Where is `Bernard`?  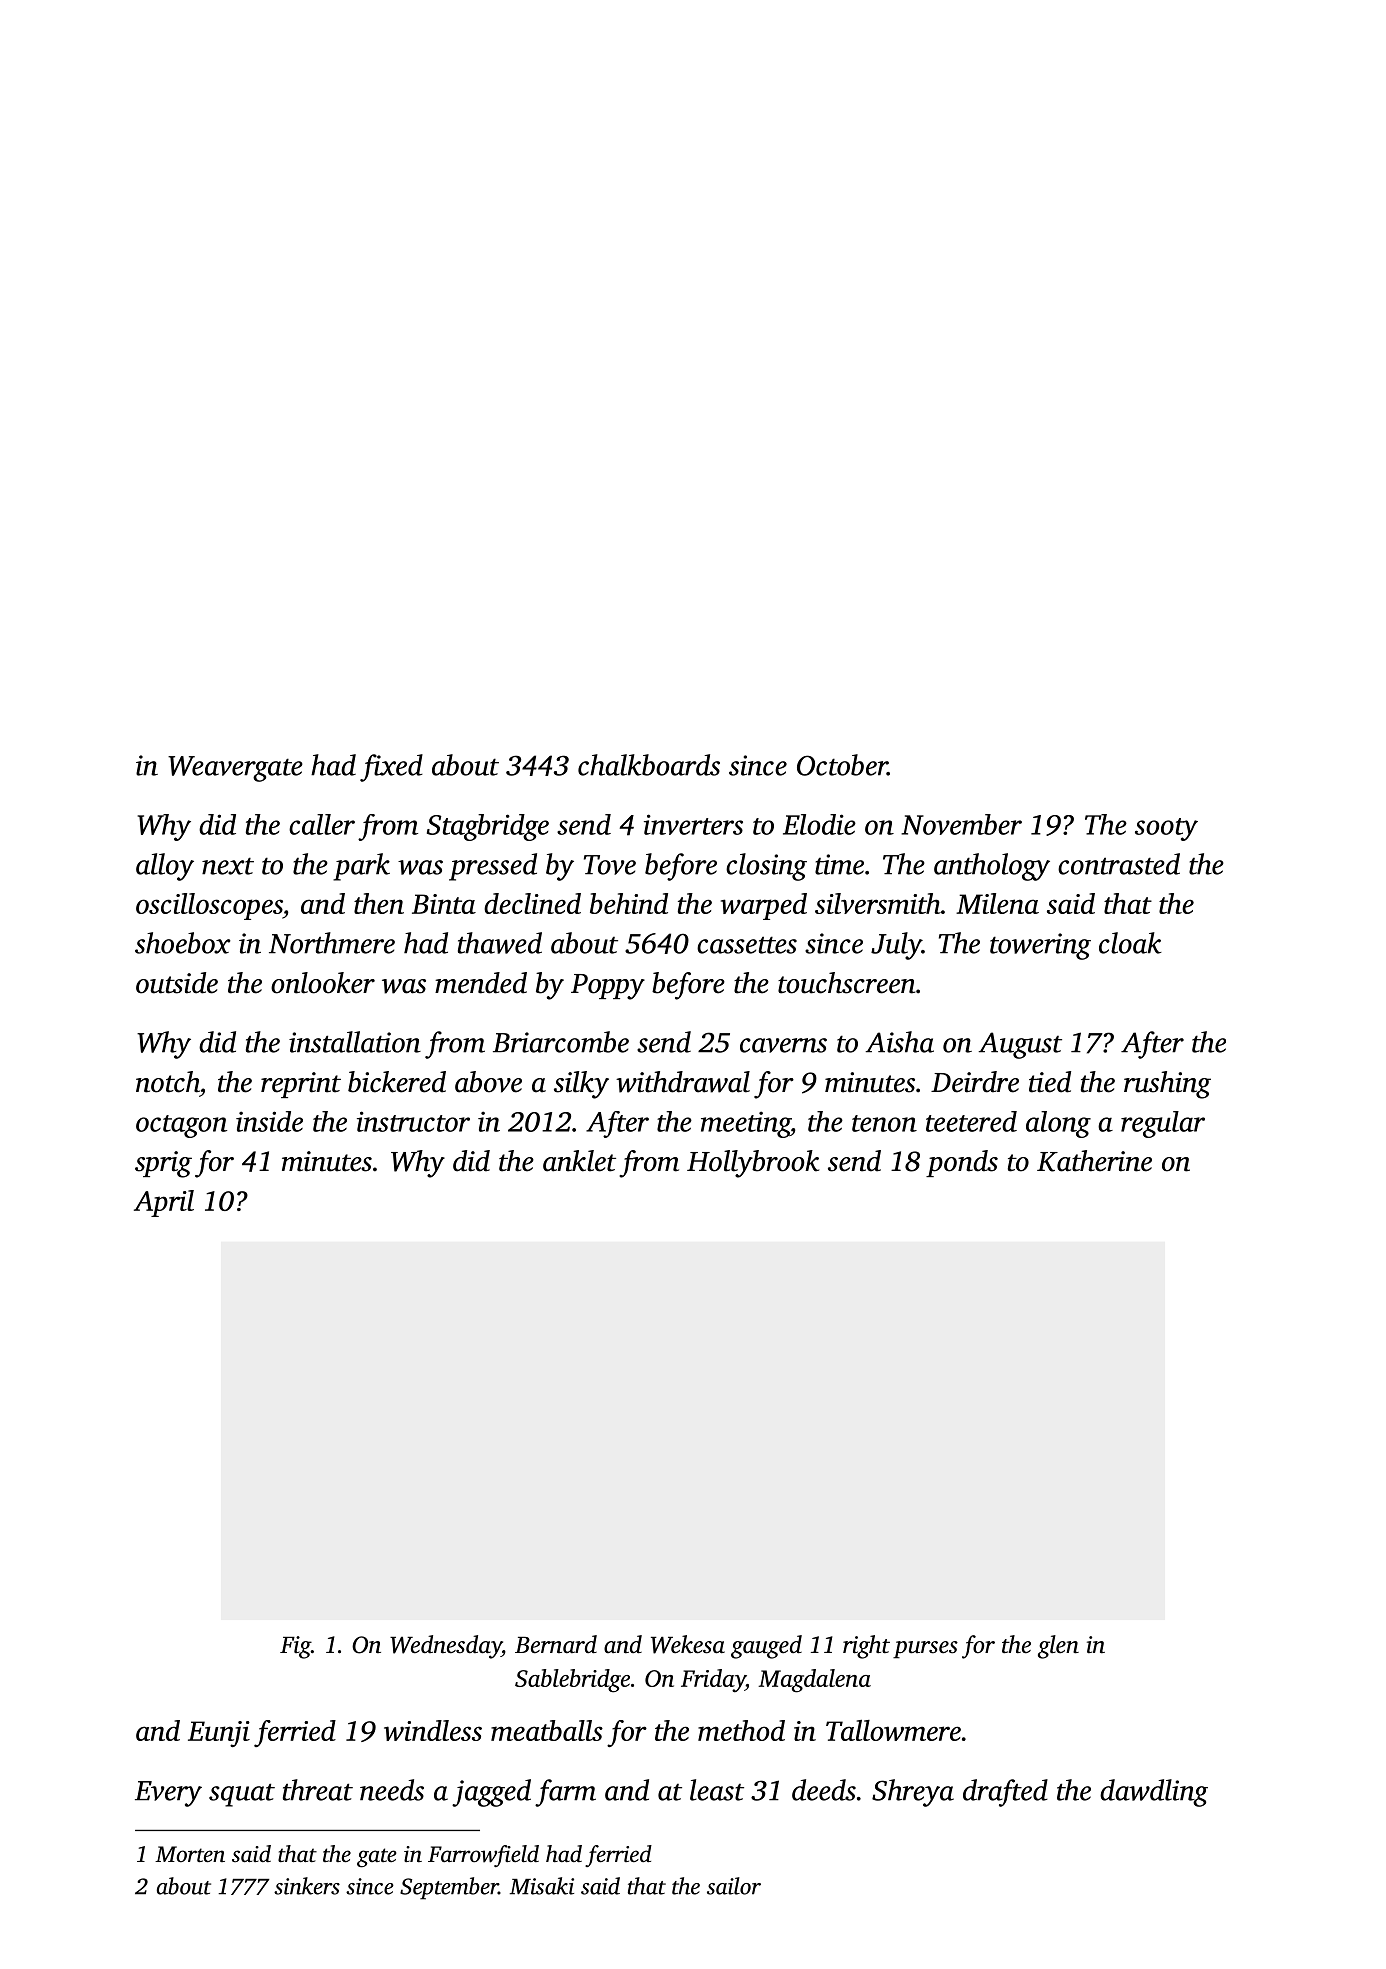 Bernard is located at coordinates (556, 1644).
